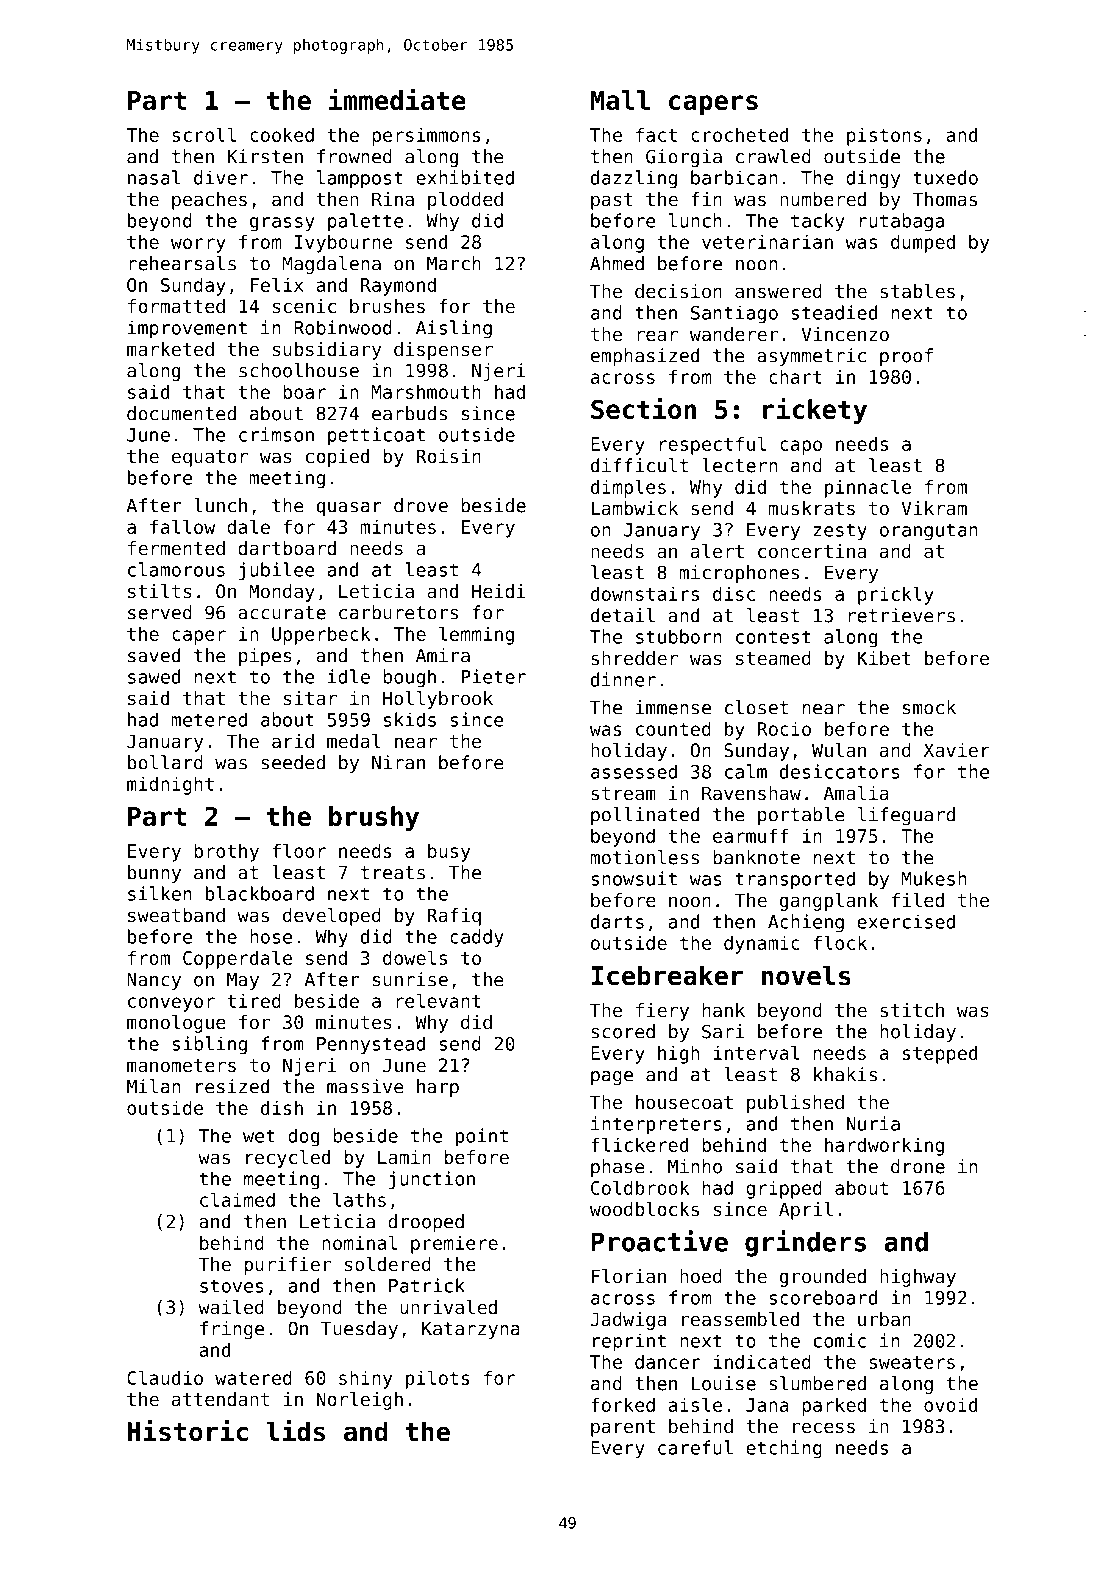 This document has height=1586, width=1117. I want to click on reprint, so click(629, 1342).
